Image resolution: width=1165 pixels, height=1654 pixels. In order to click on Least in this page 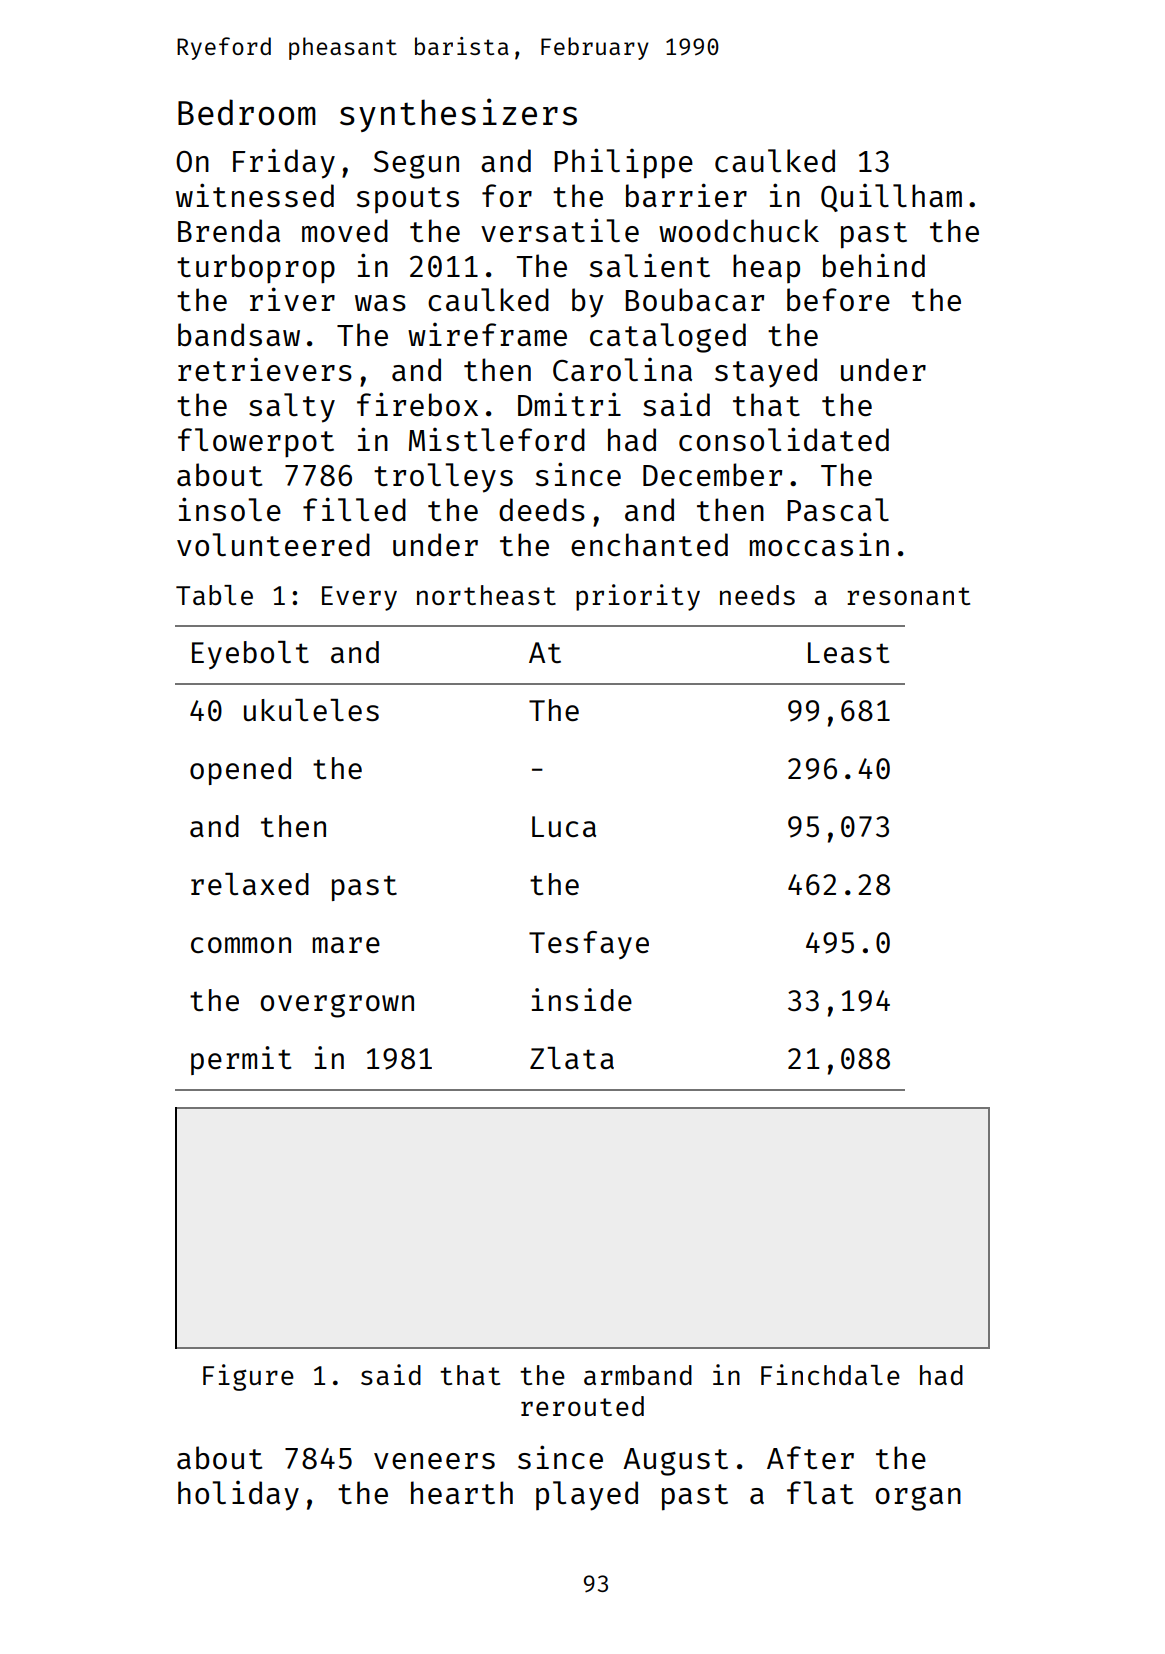, I will do `click(849, 652)`.
